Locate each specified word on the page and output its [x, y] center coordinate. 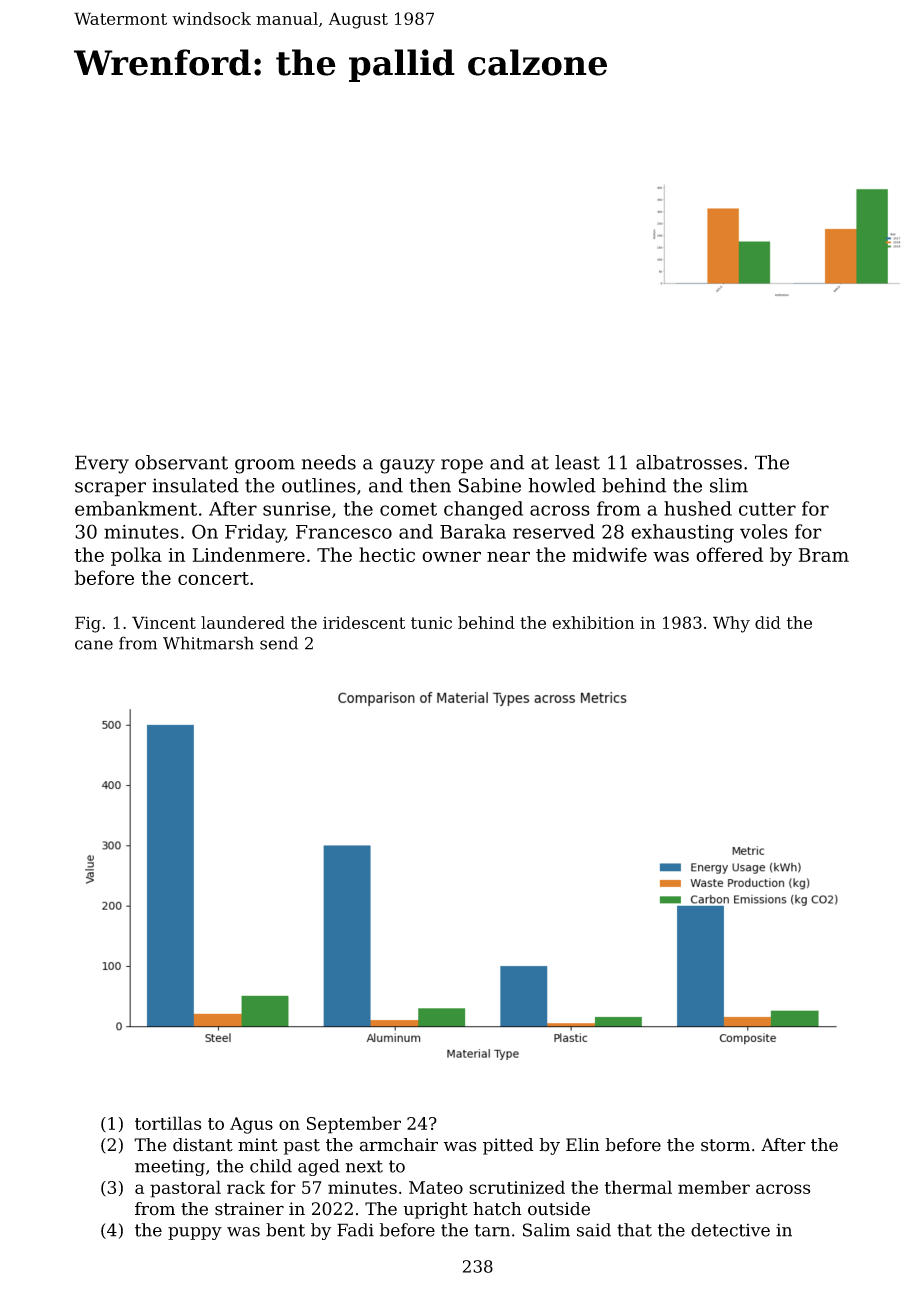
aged [319, 1167]
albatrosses [689, 462]
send [279, 643]
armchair [399, 1145]
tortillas [168, 1123]
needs [329, 462]
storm [725, 1145]
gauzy [407, 466]
